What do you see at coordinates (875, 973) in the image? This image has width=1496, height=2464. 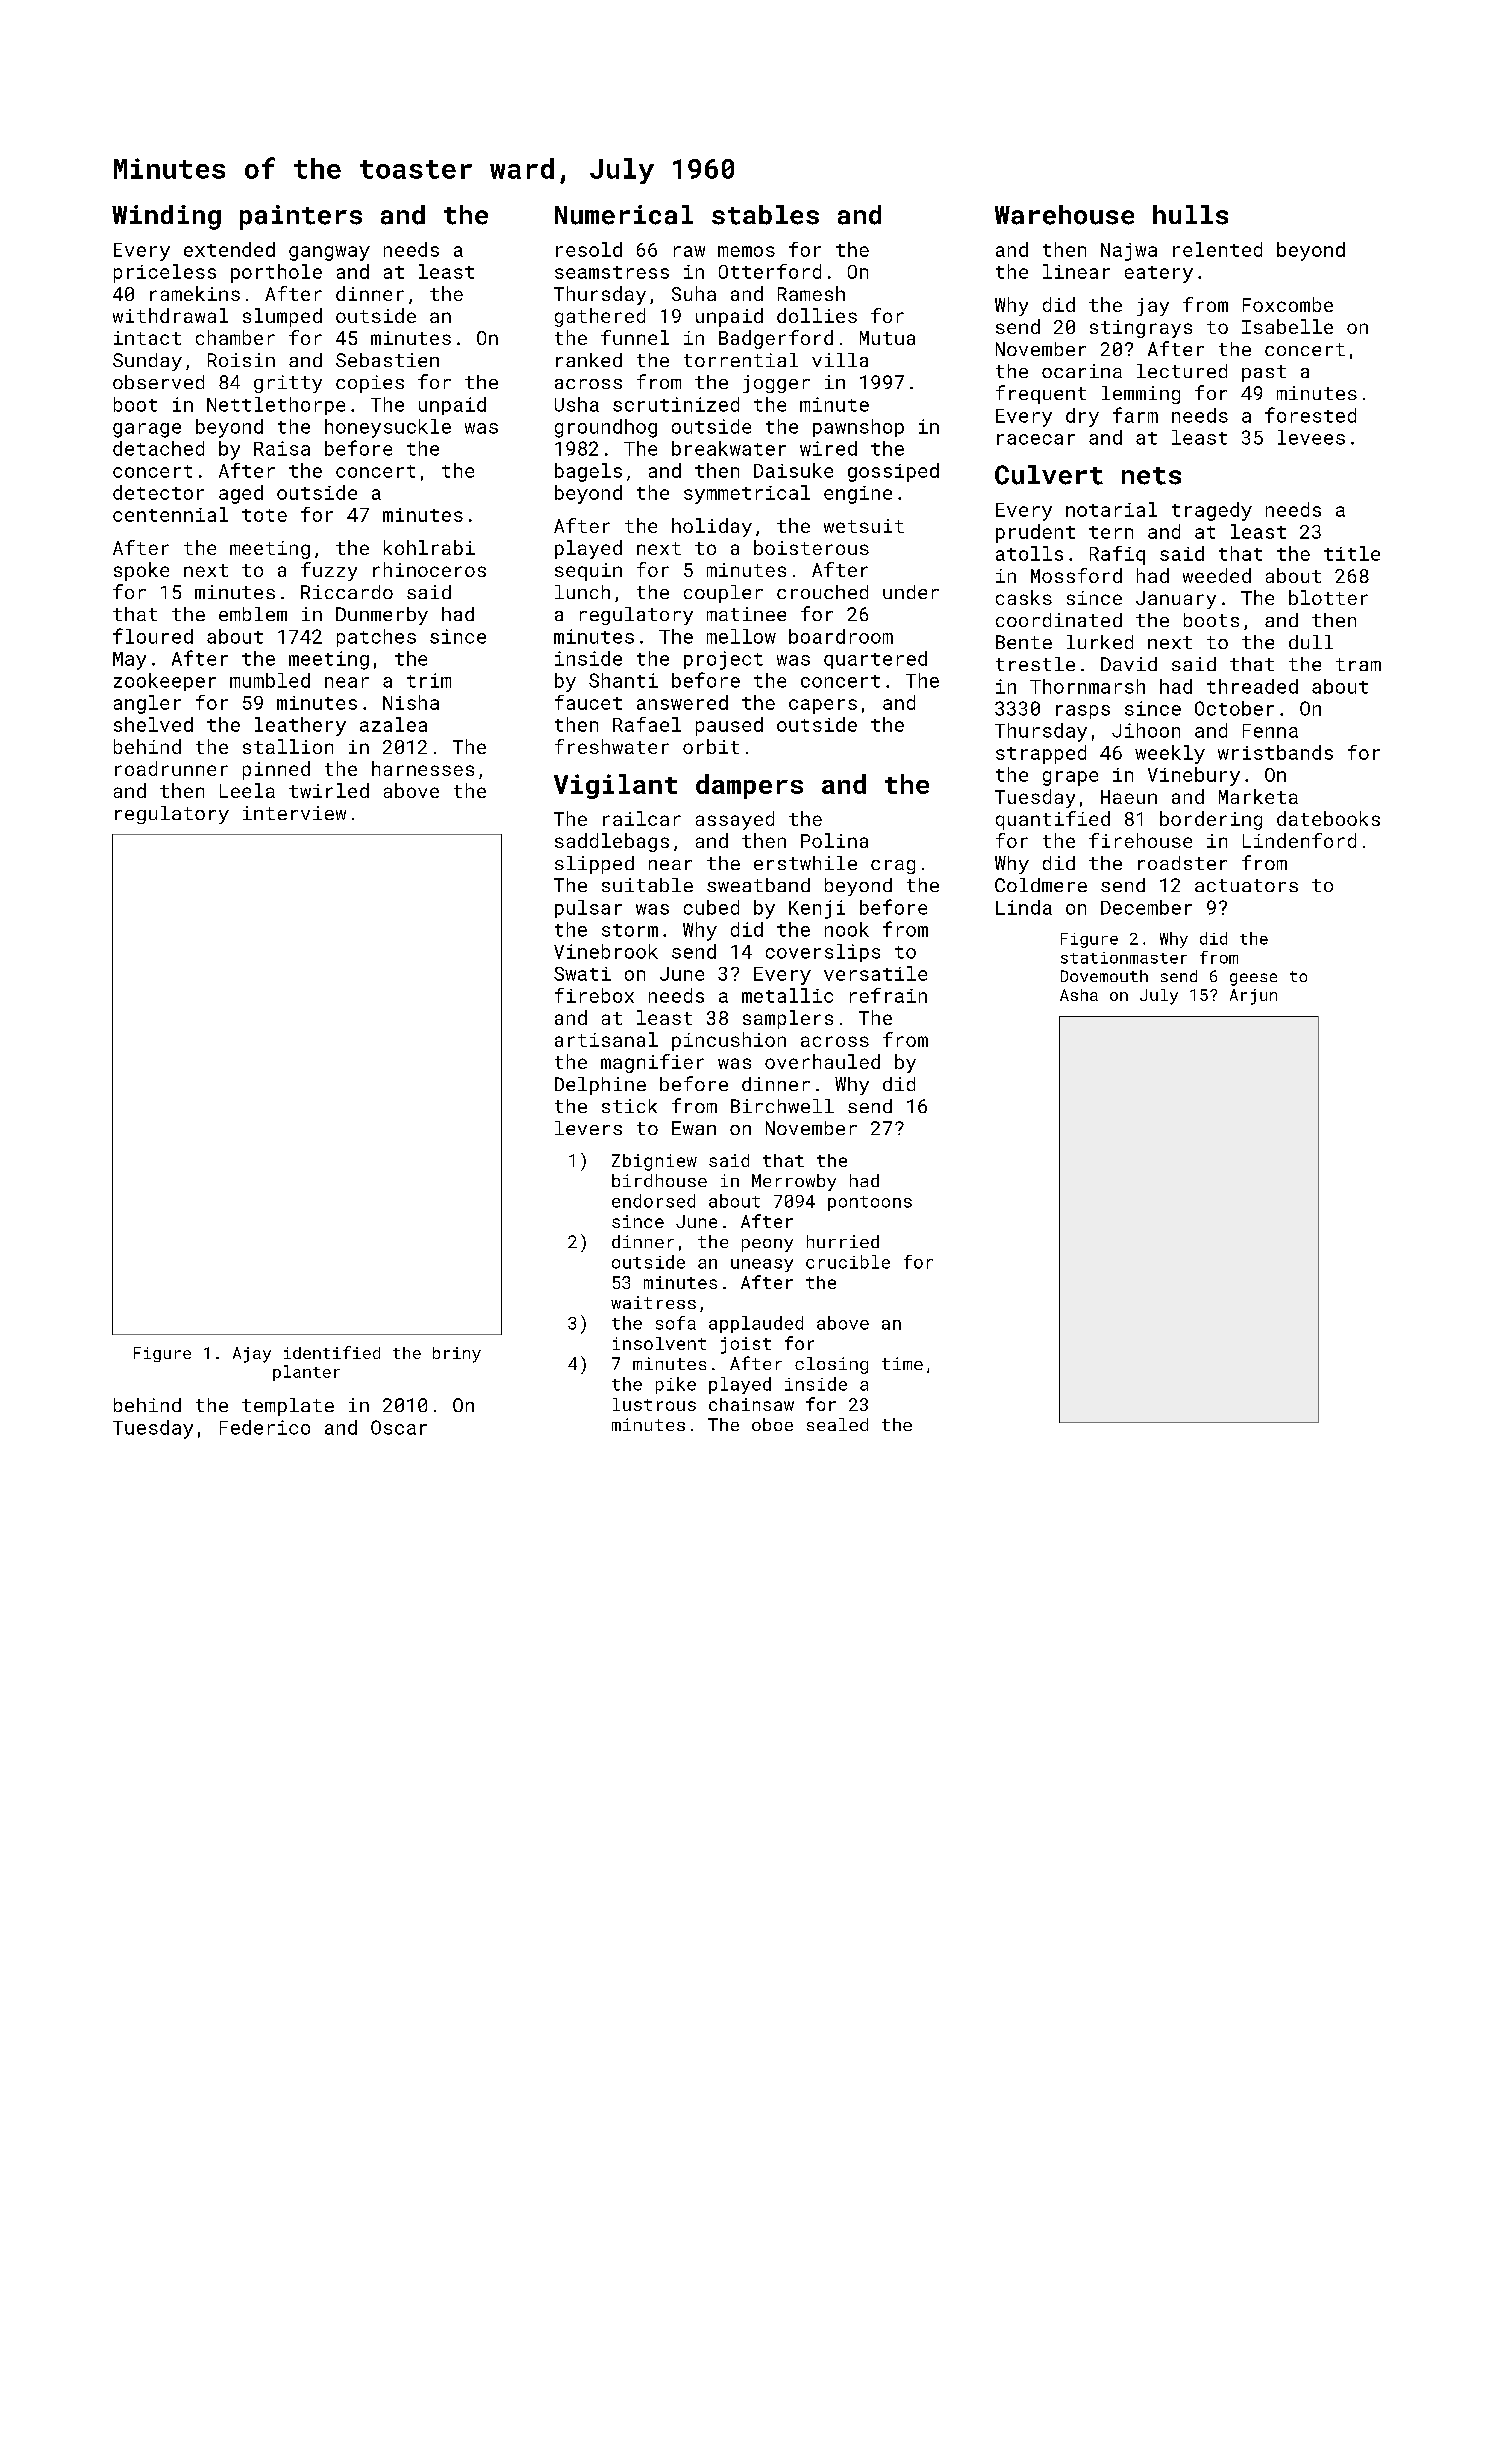 I see `versatile` at bounding box center [875, 973].
